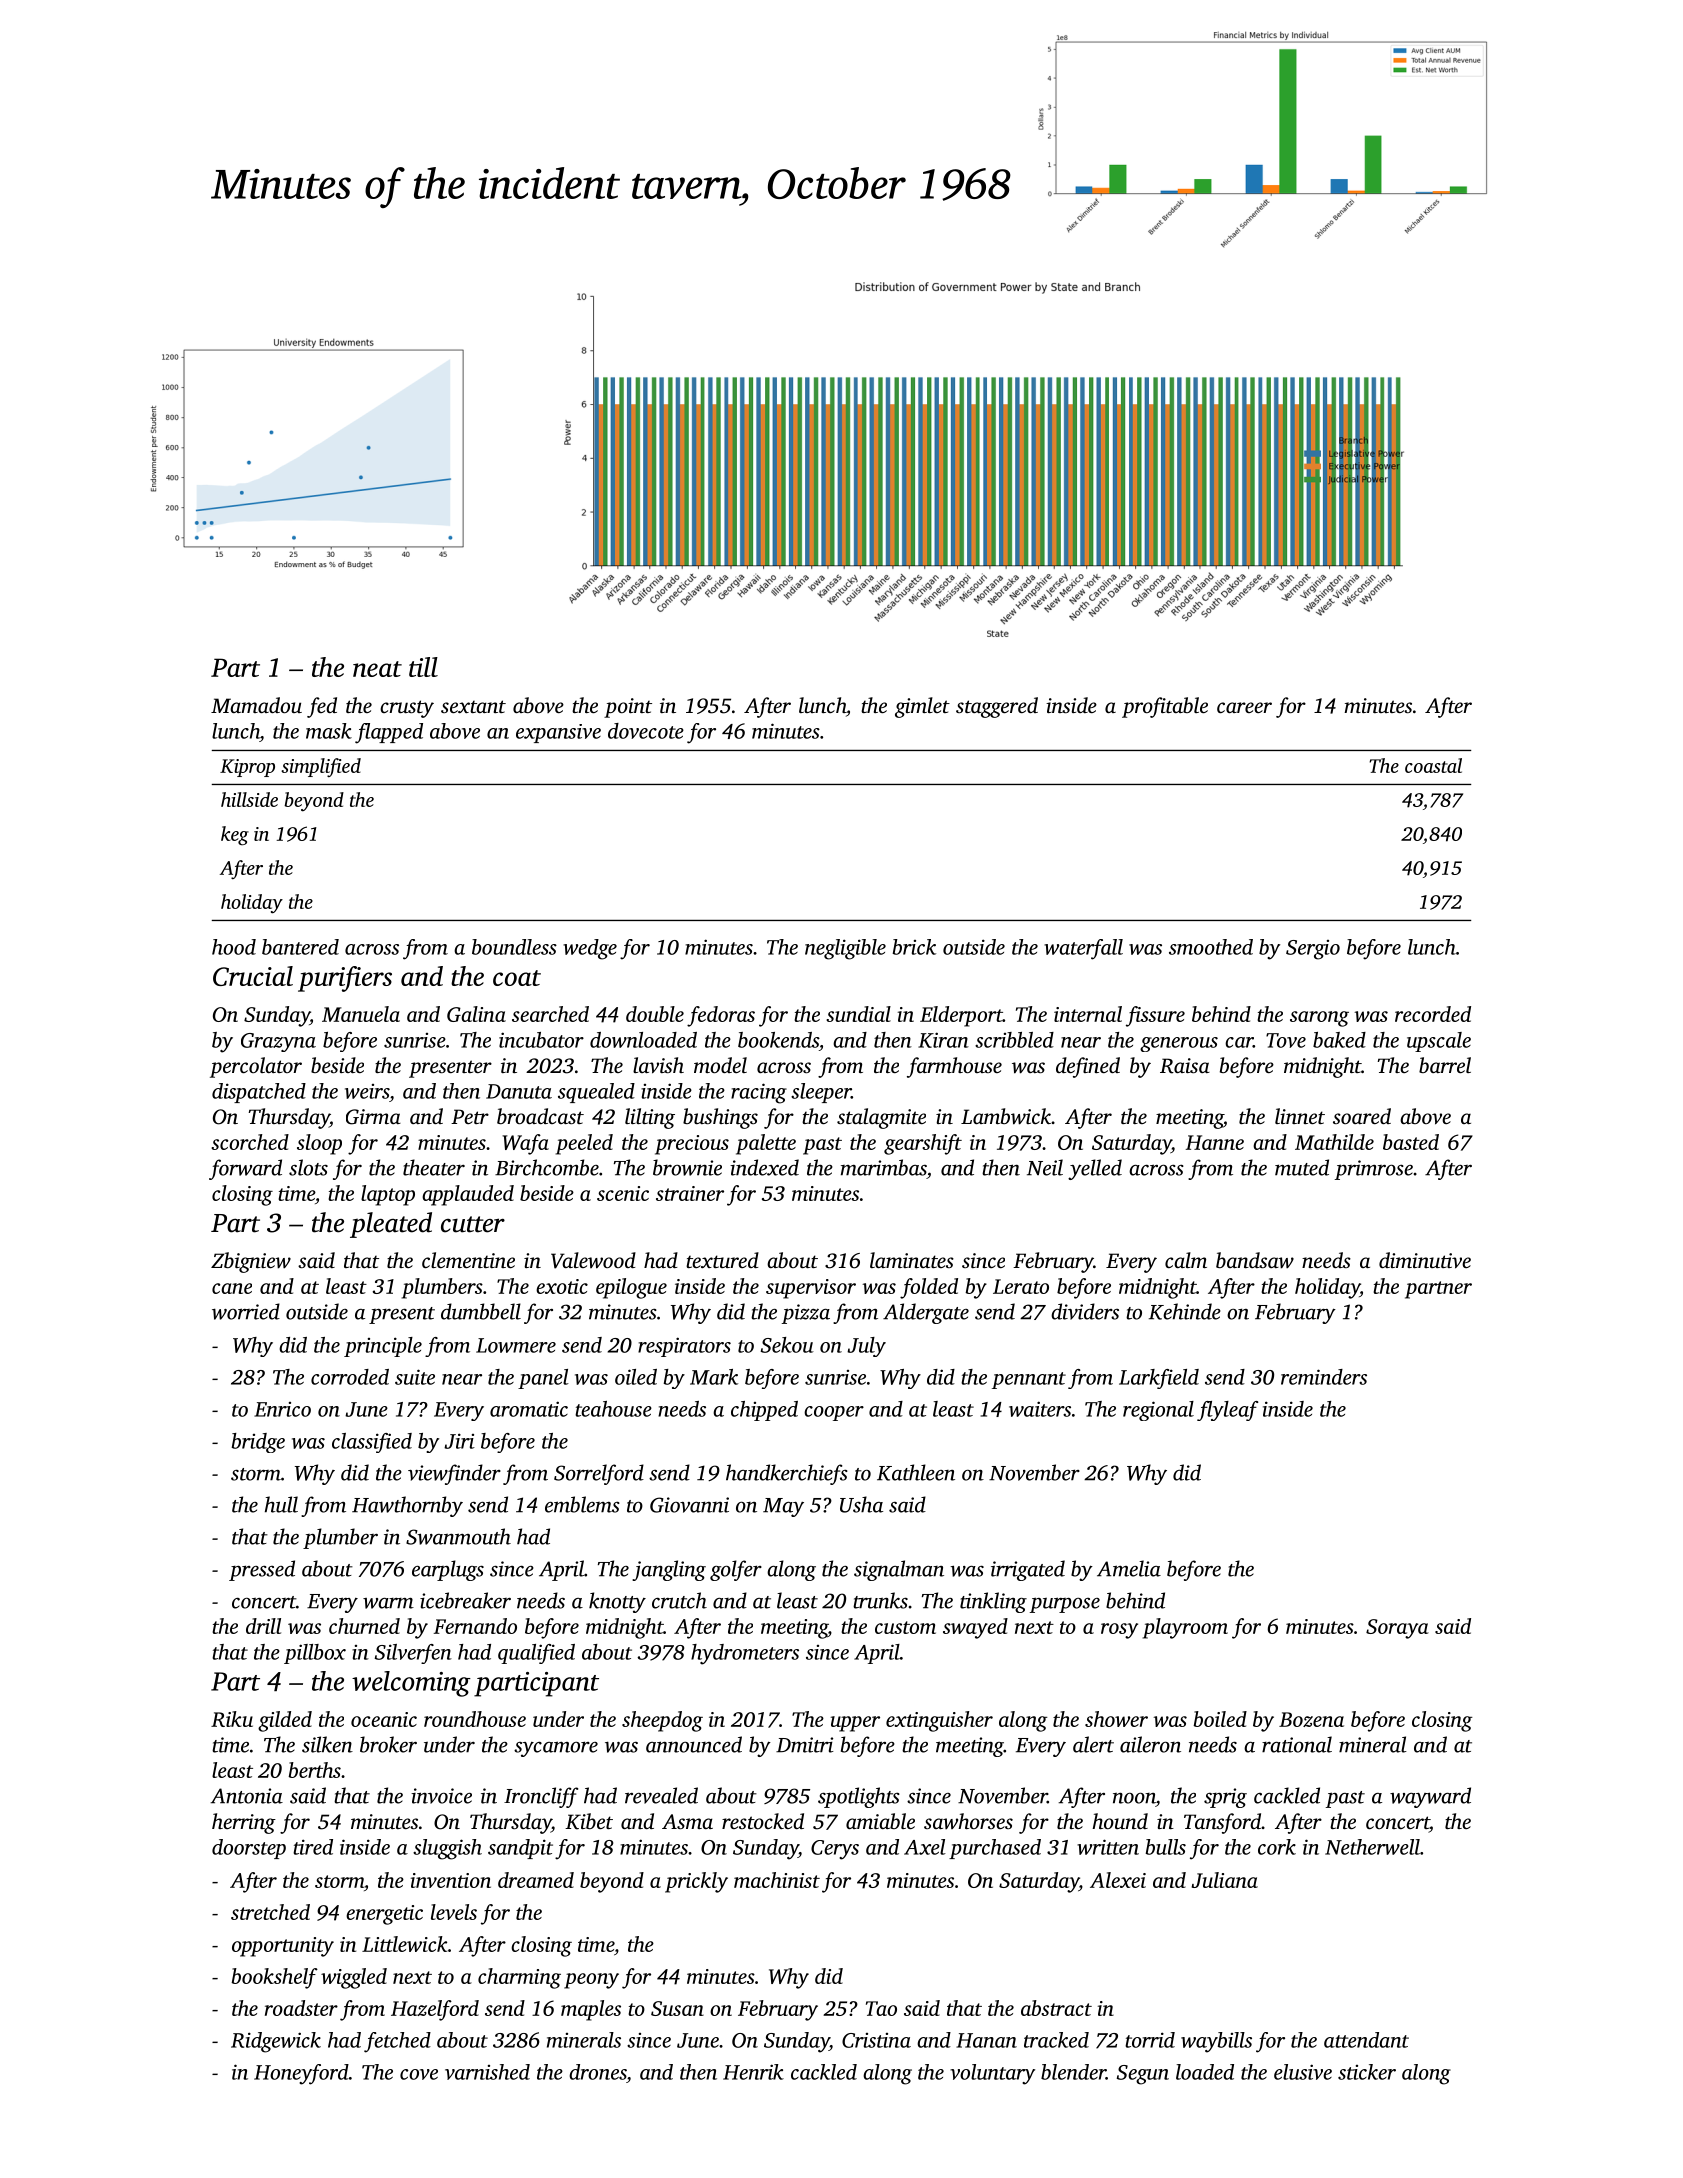 Image resolution: width=1683 pixels, height=2178 pixels. Describe the element at coordinates (1425, 1260) in the document. I see `diminutive` at that location.
